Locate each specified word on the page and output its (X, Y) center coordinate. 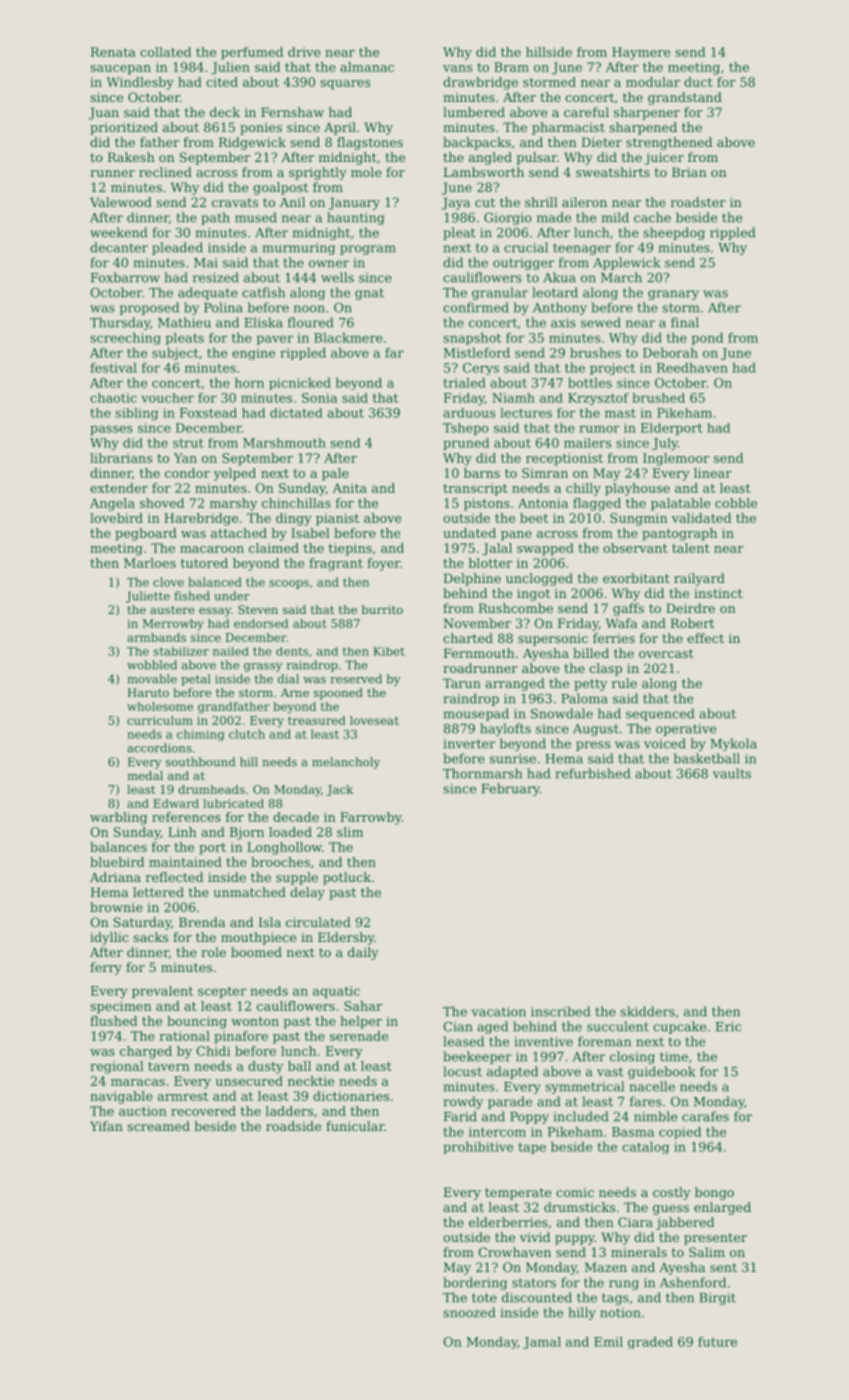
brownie (116, 907)
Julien (230, 68)
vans (457, 68)
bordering (475, 1283)
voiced (665, 743)
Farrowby (371, 818)
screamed (158, 1126)
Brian (689, 172)
